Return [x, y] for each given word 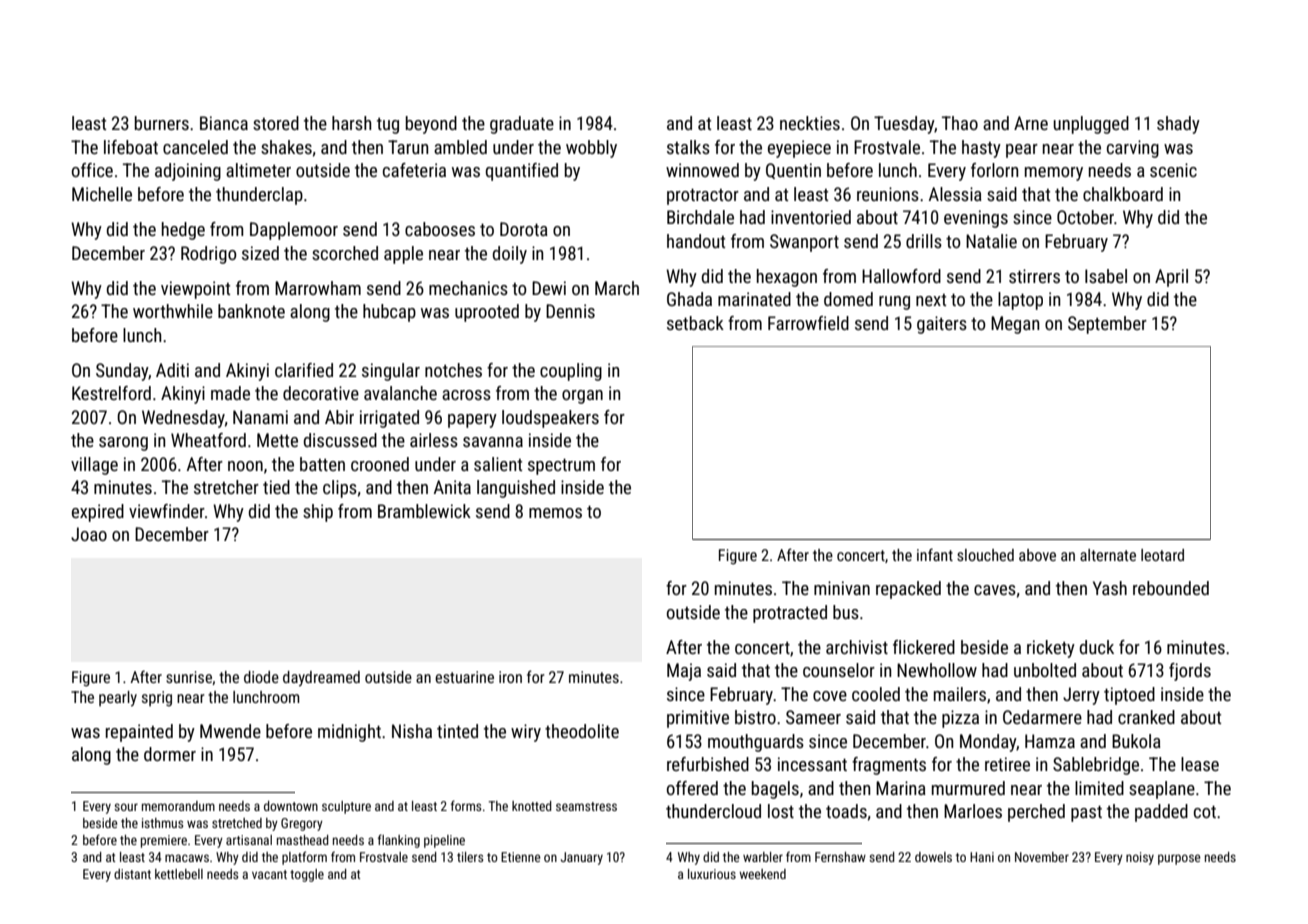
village [94, 466]
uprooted [487, 313]
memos [555, 513]
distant [132, 874]
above [1037, 555]
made [230, 393]
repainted [139, 733]
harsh [351, 123]
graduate [522, 125]
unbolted [1045, 670]
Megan [1015, 325]
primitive [698, 719]
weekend [762, 874]
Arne [1031, 123]
